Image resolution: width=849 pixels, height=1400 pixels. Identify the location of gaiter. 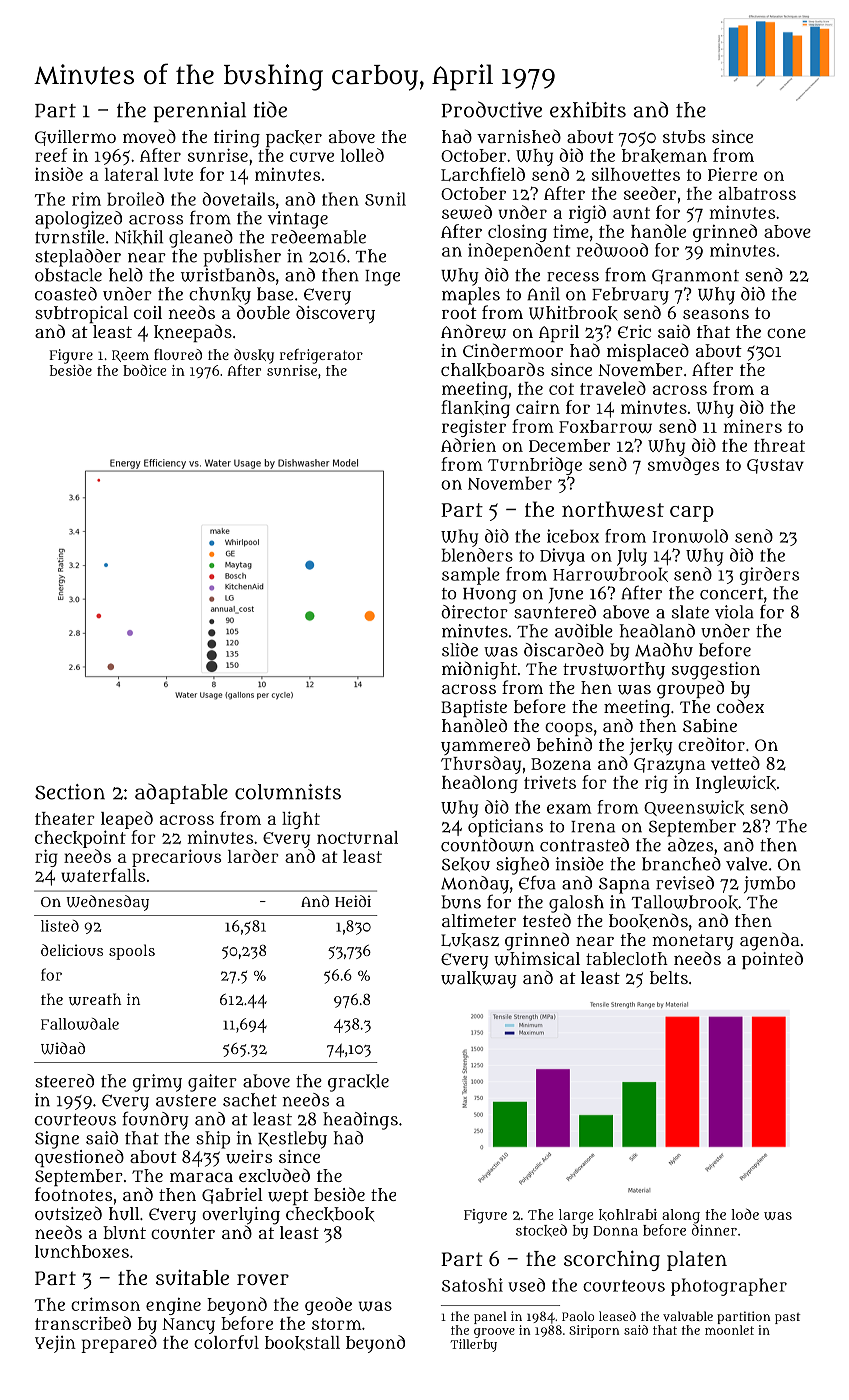
(212, 1083).
